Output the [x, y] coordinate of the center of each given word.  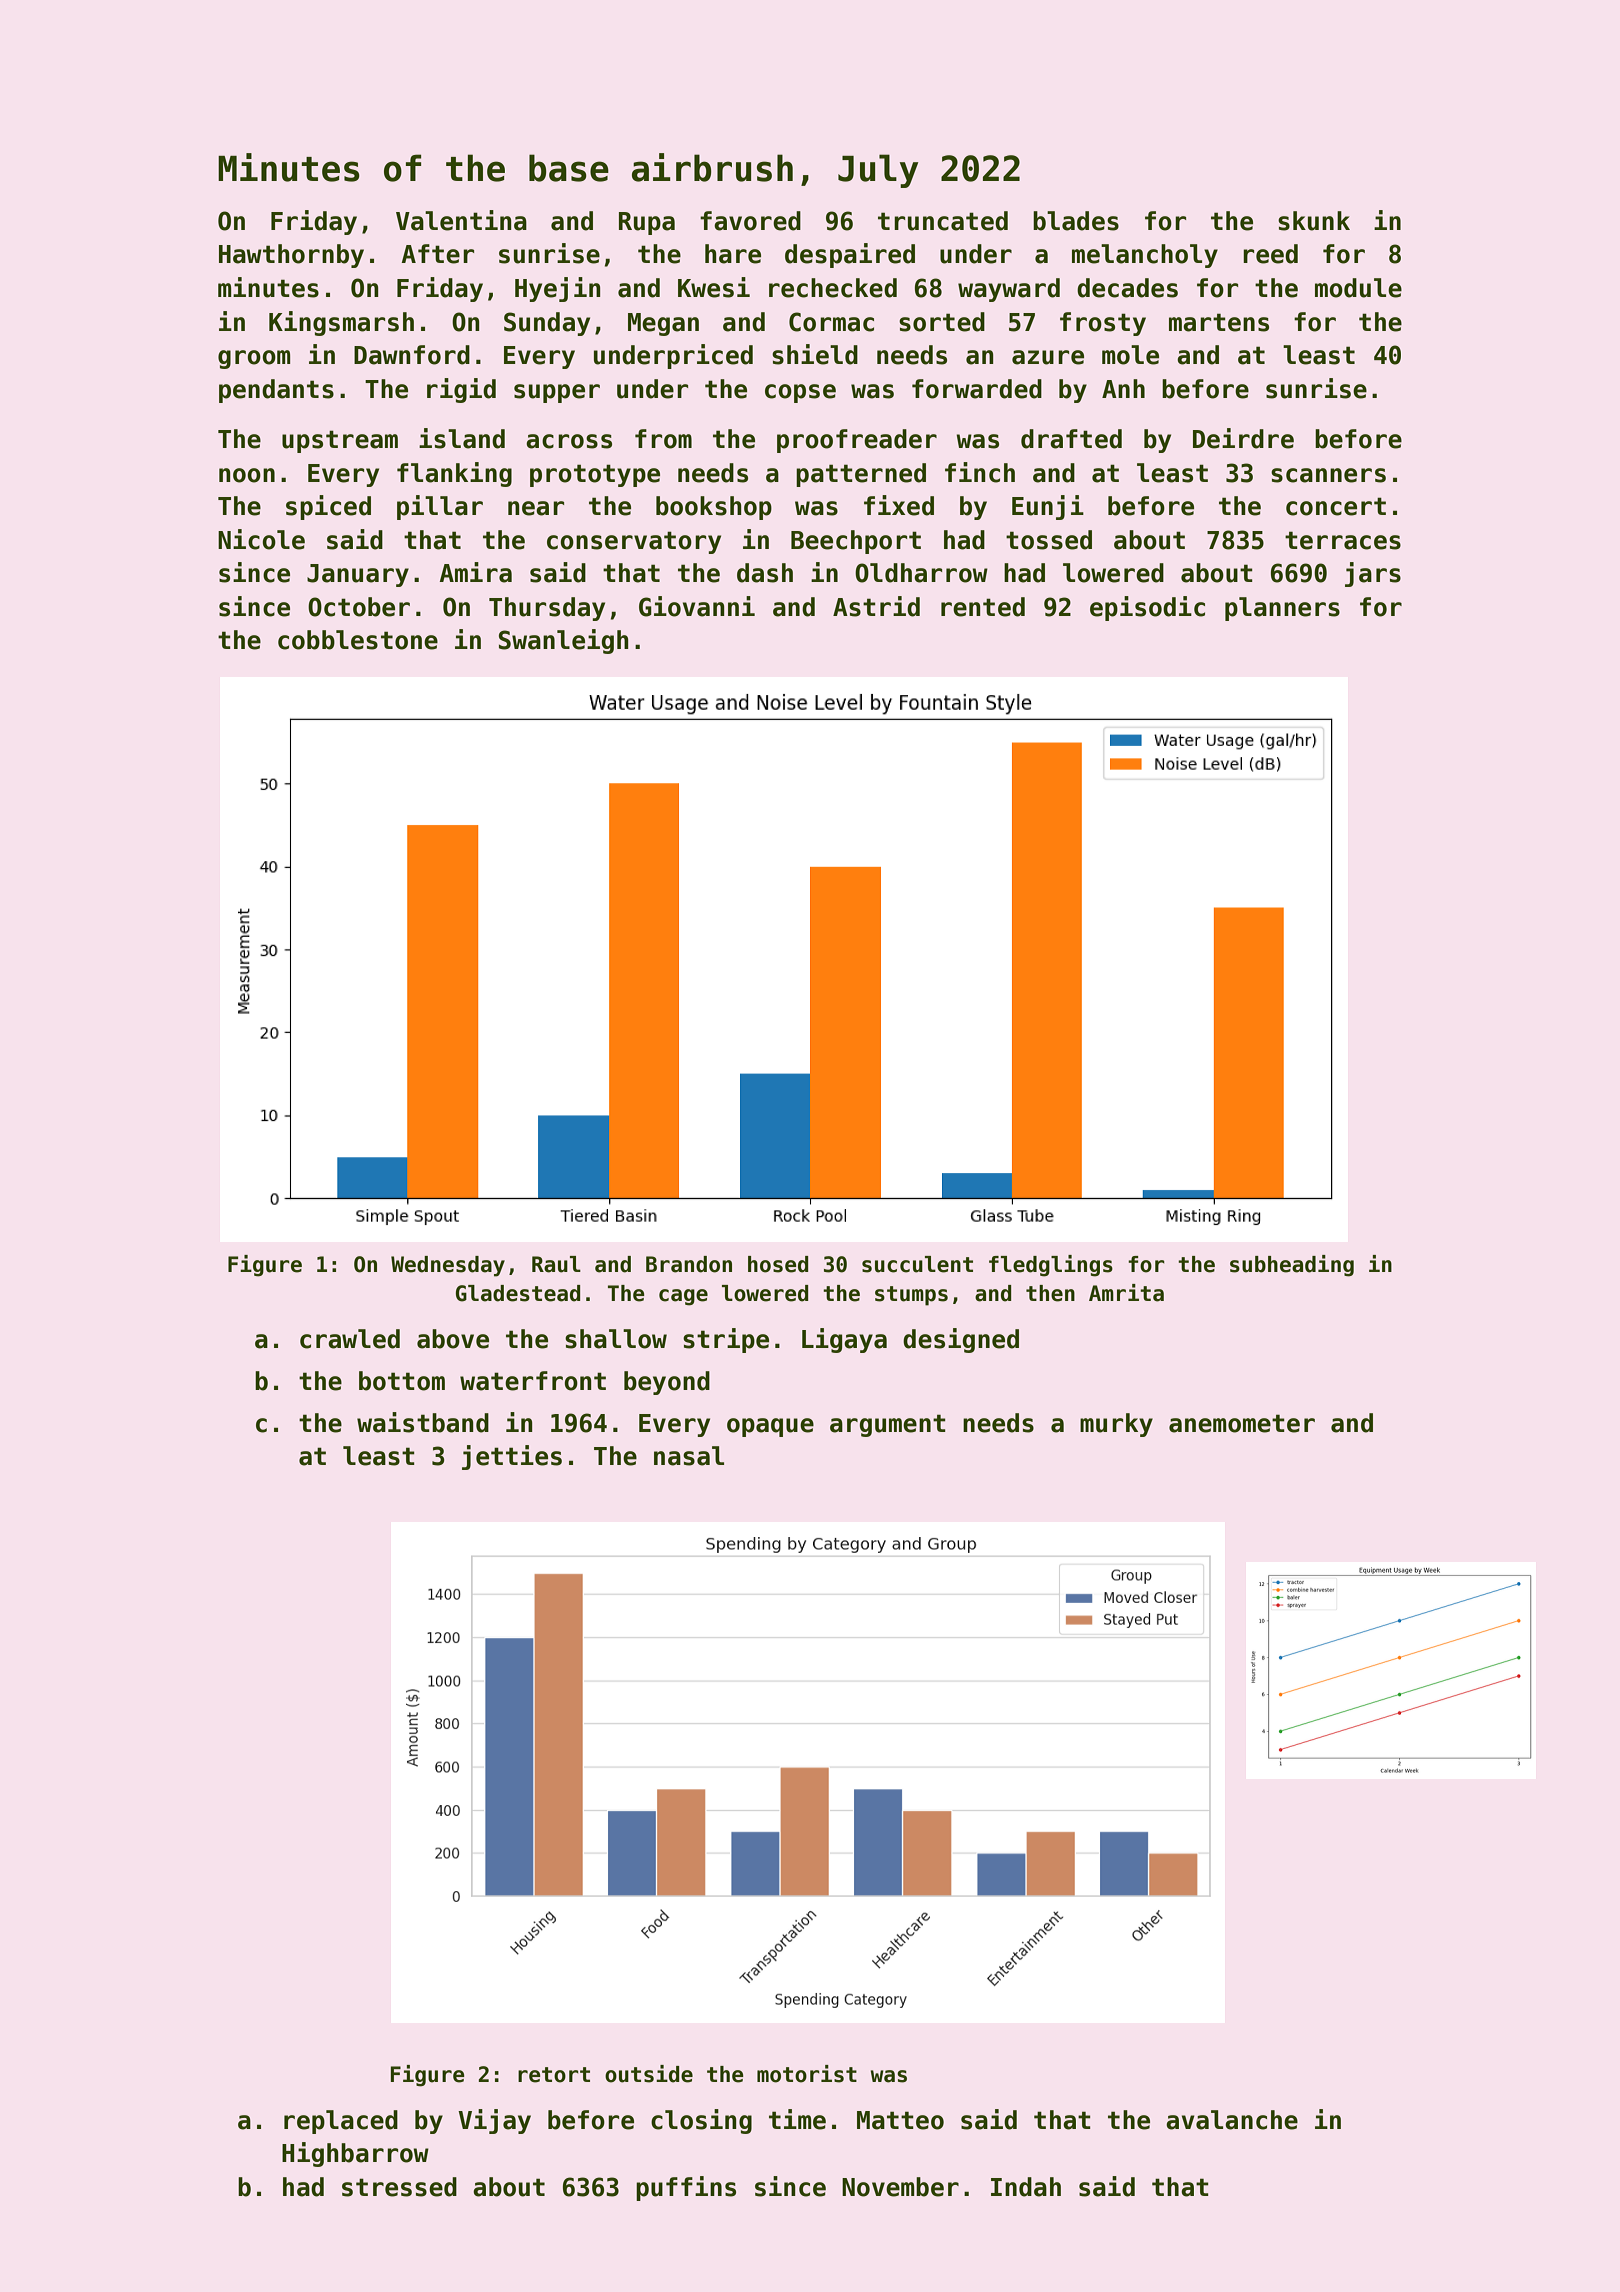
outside [649, 2074]
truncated [943, 221]
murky [1116, 1425]
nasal [689, 1456]
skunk [1314, 221]
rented [983, 607]
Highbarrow [355, 2154]
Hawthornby [291, 256]
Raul [556, 1264]
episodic [1147, 608]
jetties [512, 1457]
